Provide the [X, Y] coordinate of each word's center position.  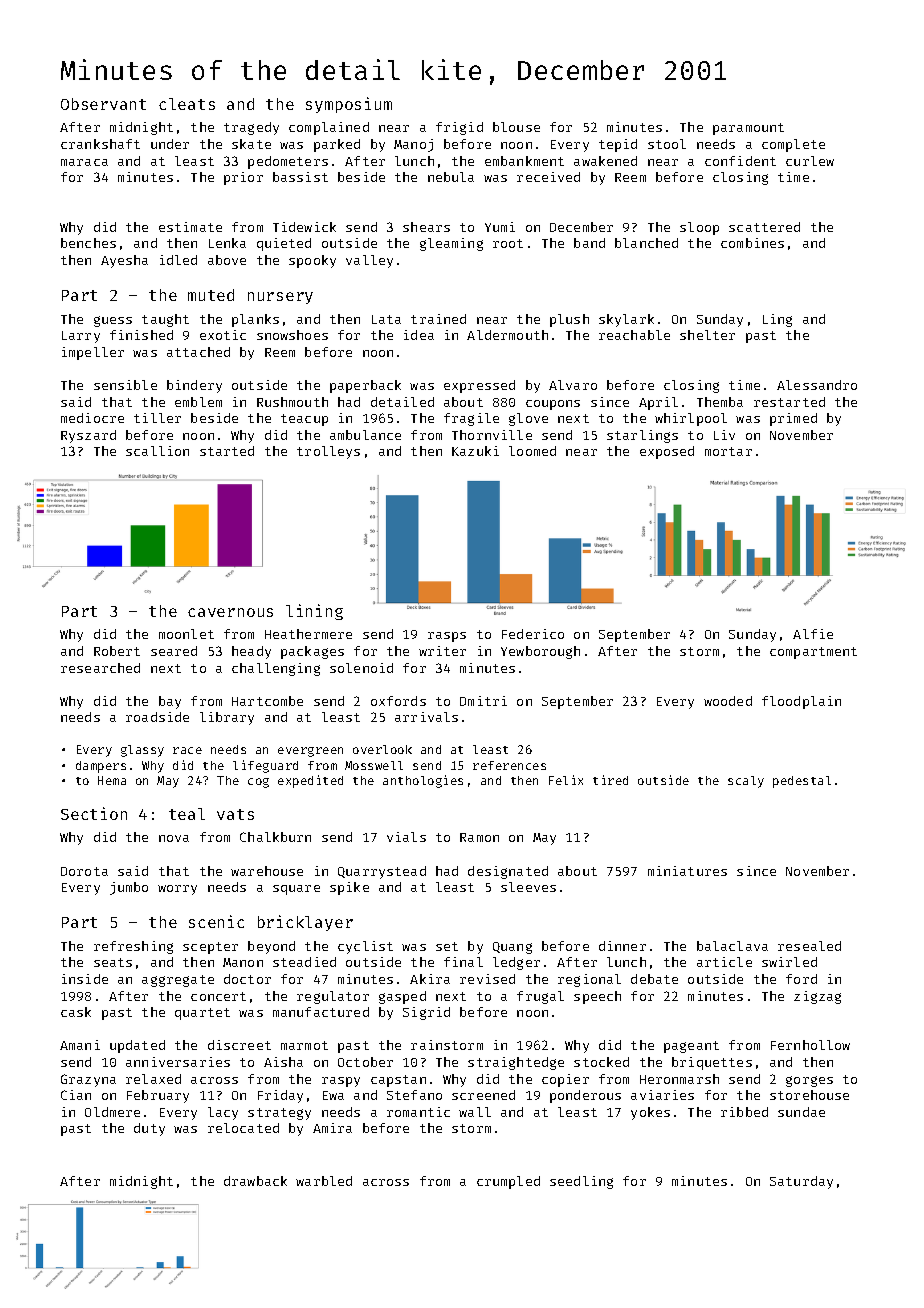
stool [667, 144]
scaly [746, 782]
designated [508, 872]
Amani [80, 1045]
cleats [187, 104]
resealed [809, 946]
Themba [720, 402]
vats [235, 814]
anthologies [423, 781]
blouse [516, 127]
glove [528, 419]
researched [100, 668]
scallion [157, 451]
